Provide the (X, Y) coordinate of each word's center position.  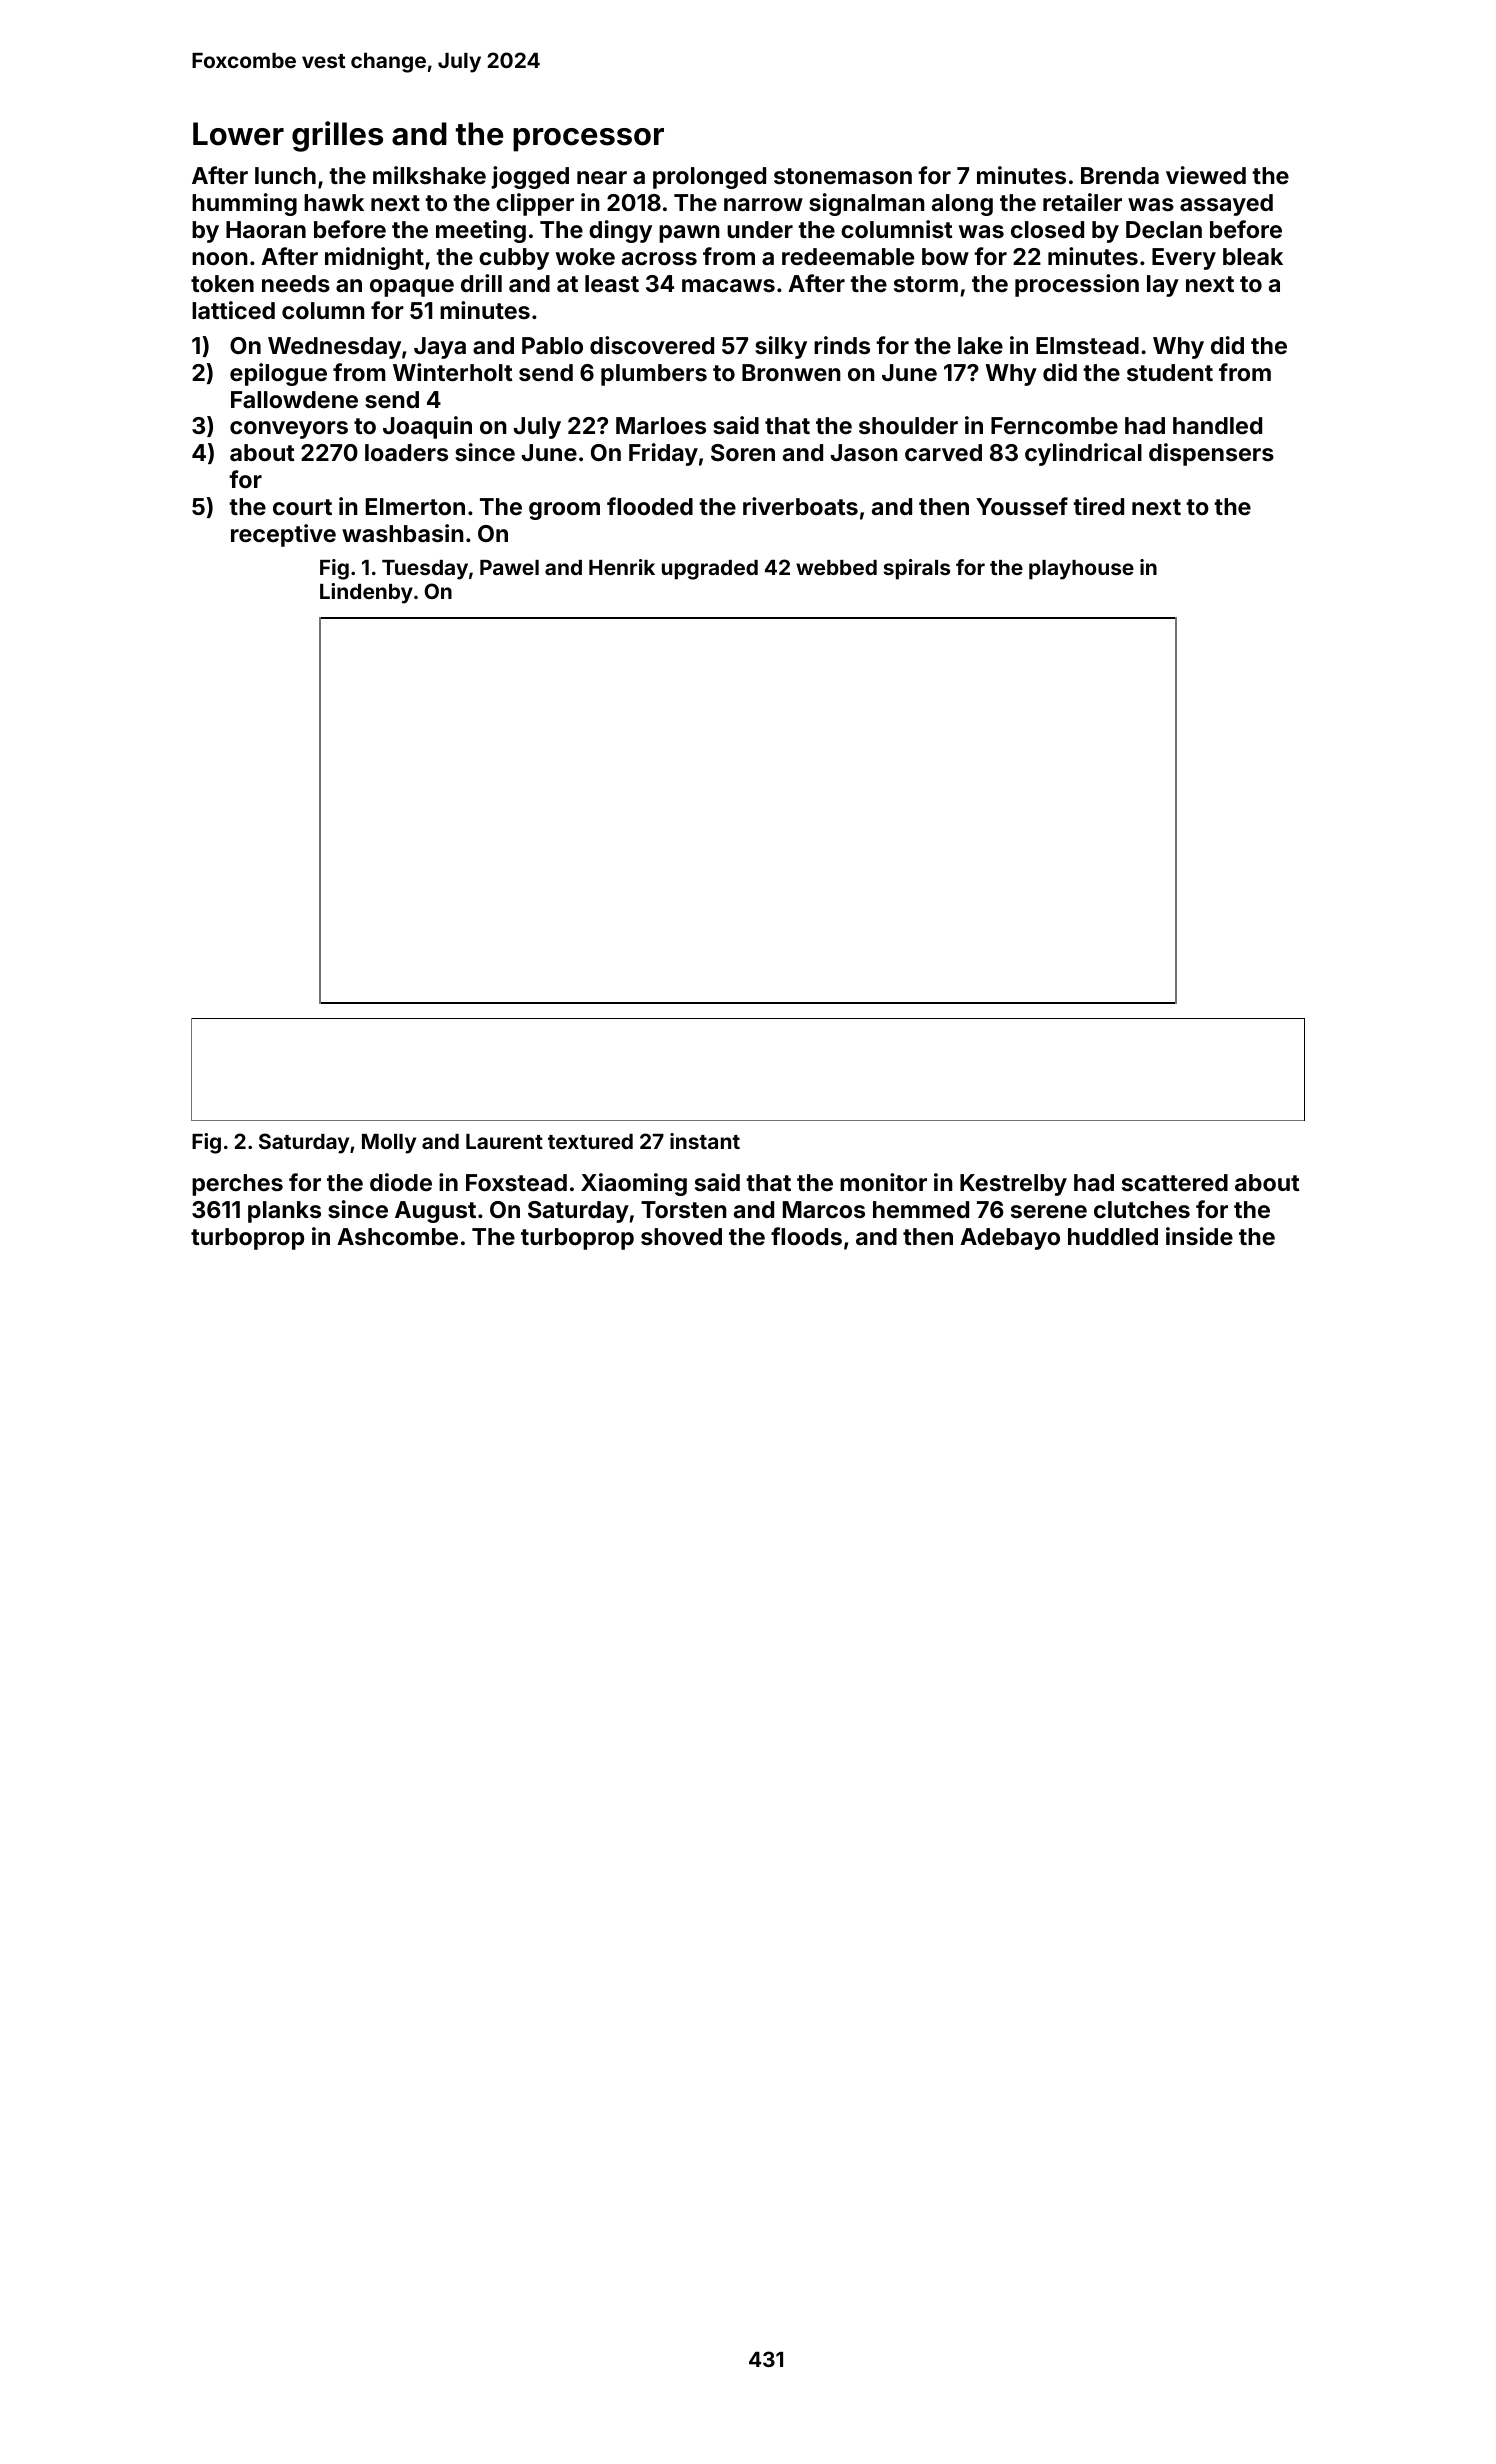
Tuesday (425, 570)
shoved (681, 1236)
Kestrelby (1013, 1185)
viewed (1206, 175)
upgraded (710, 570)
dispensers (1211, 454)
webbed (836, 567)
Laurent (504, 1141)
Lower (238, 134)
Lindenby (366, 593)
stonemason (843, 176)
